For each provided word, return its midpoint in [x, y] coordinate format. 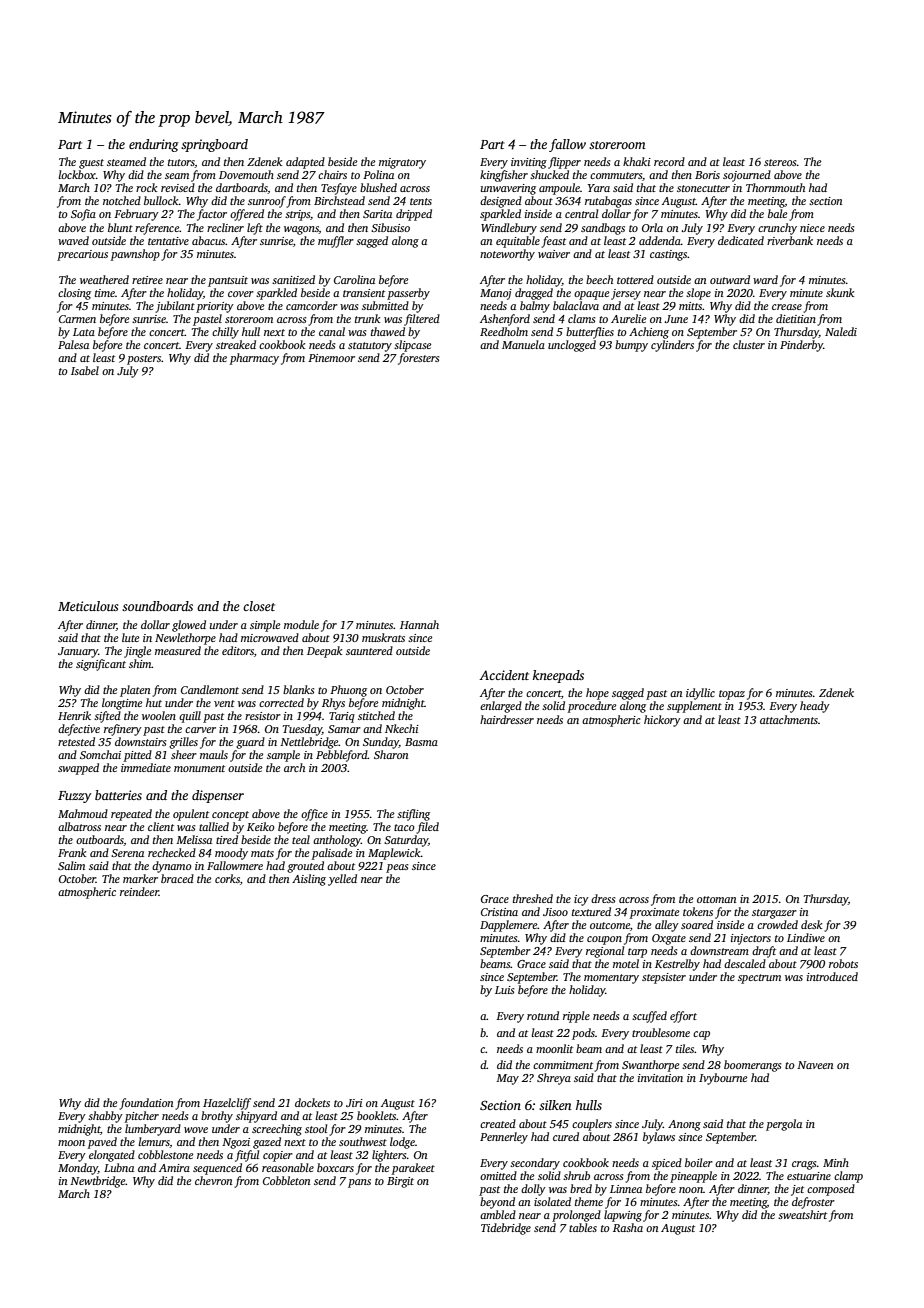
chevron [213, 1180]
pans [359, 1183]
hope [597, 694]
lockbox [77, 174]
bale [777, 213]
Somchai [100, 754]
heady [815, 707]
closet [259, 606]
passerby [408, 294]
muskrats [383, 637]
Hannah [419, 624]
